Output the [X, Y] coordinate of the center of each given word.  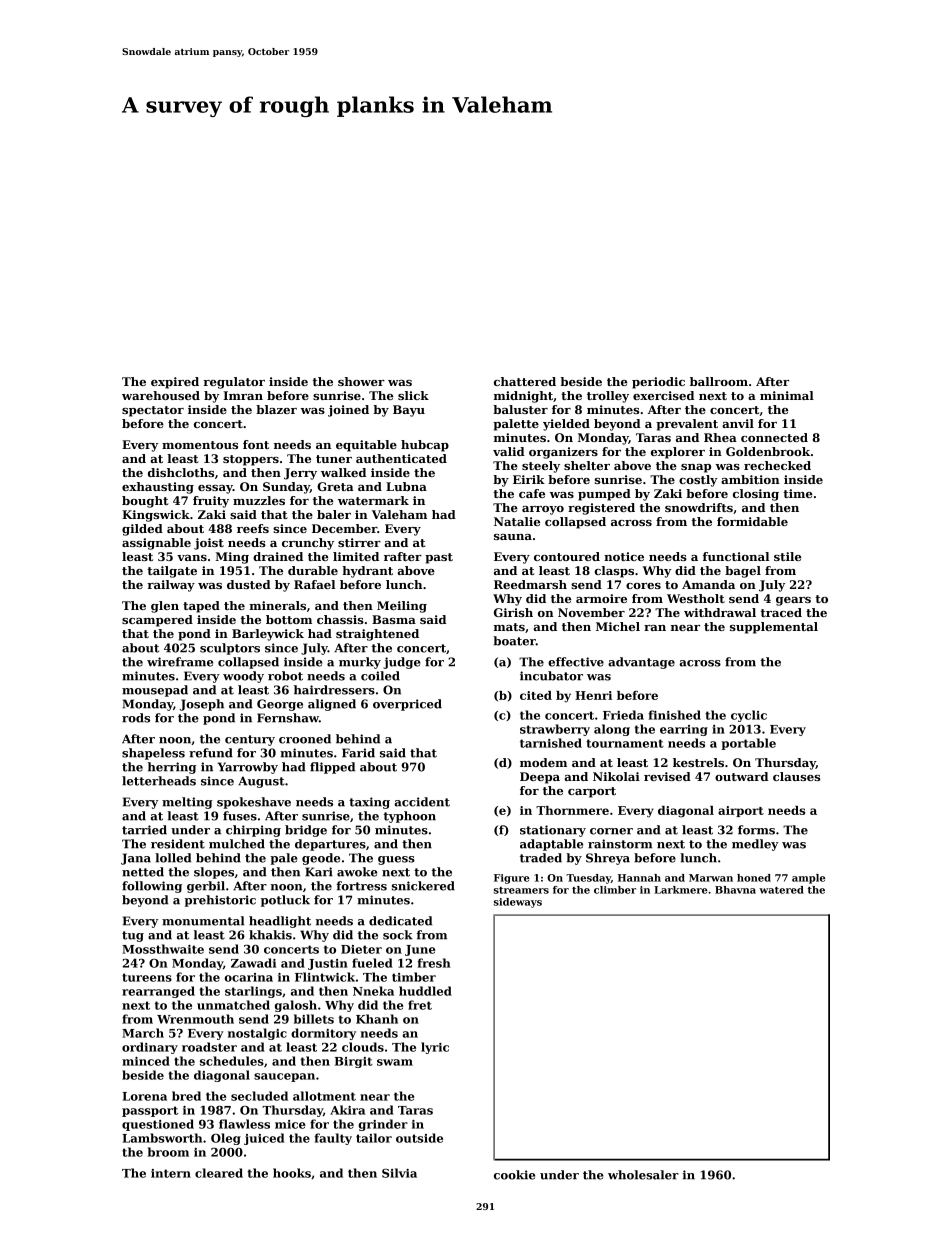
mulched [237, 844]
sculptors [230, 649]
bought [145, 502]
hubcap [425, 446]
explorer [678, 453]
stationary [553, 831]
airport [741, 811]
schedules [232, 1061]
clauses [796, 776]
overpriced [407, 705]
